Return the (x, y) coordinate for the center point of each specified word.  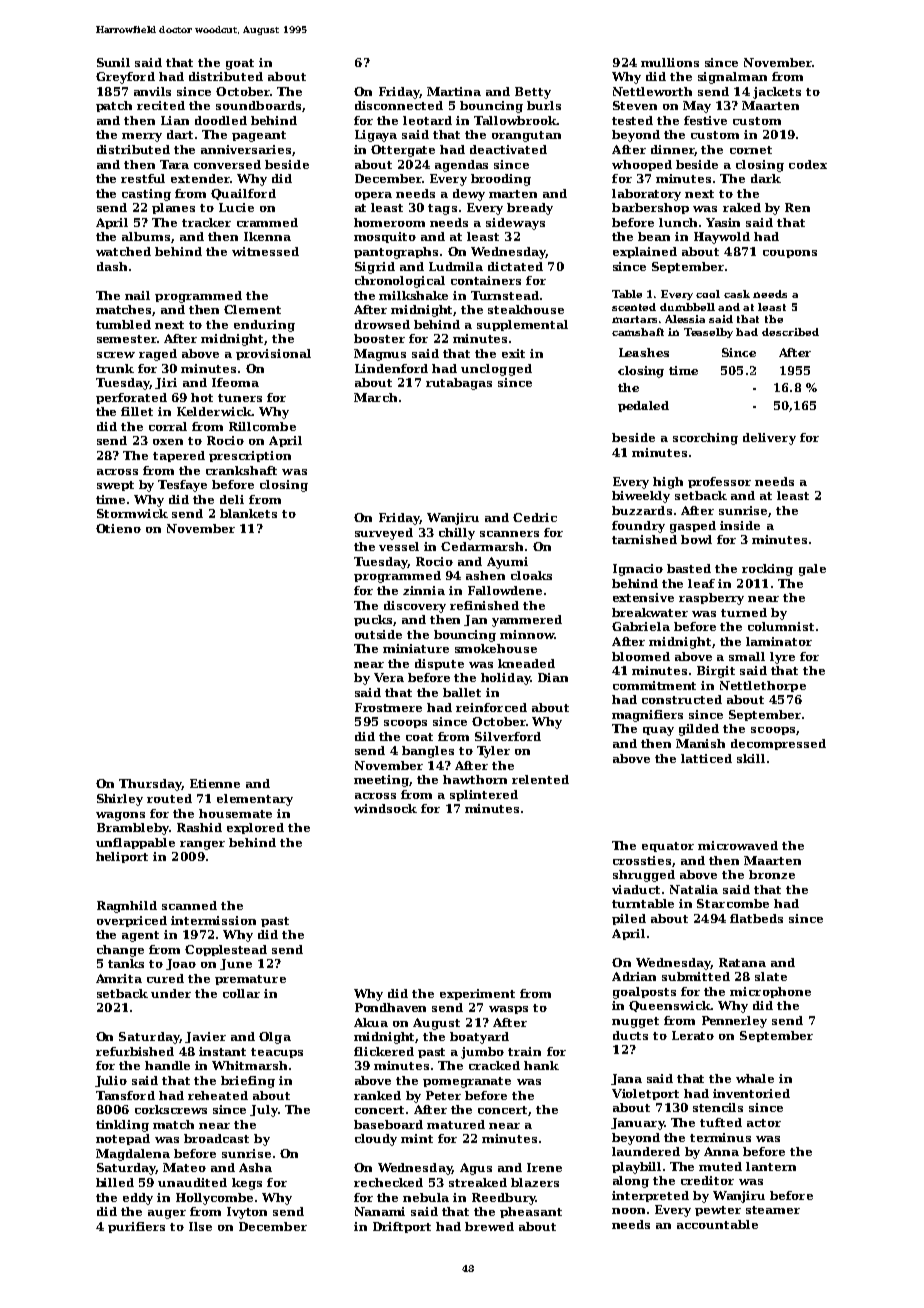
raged (158, 355)
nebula (426, 1197)
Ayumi (507, 563)
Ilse (200, 1226)
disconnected (399, 105)
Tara (174, 164)
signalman (732, 78)
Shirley (120, 800)
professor (719, 482)
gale (812, 570)
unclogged (496, 370)
